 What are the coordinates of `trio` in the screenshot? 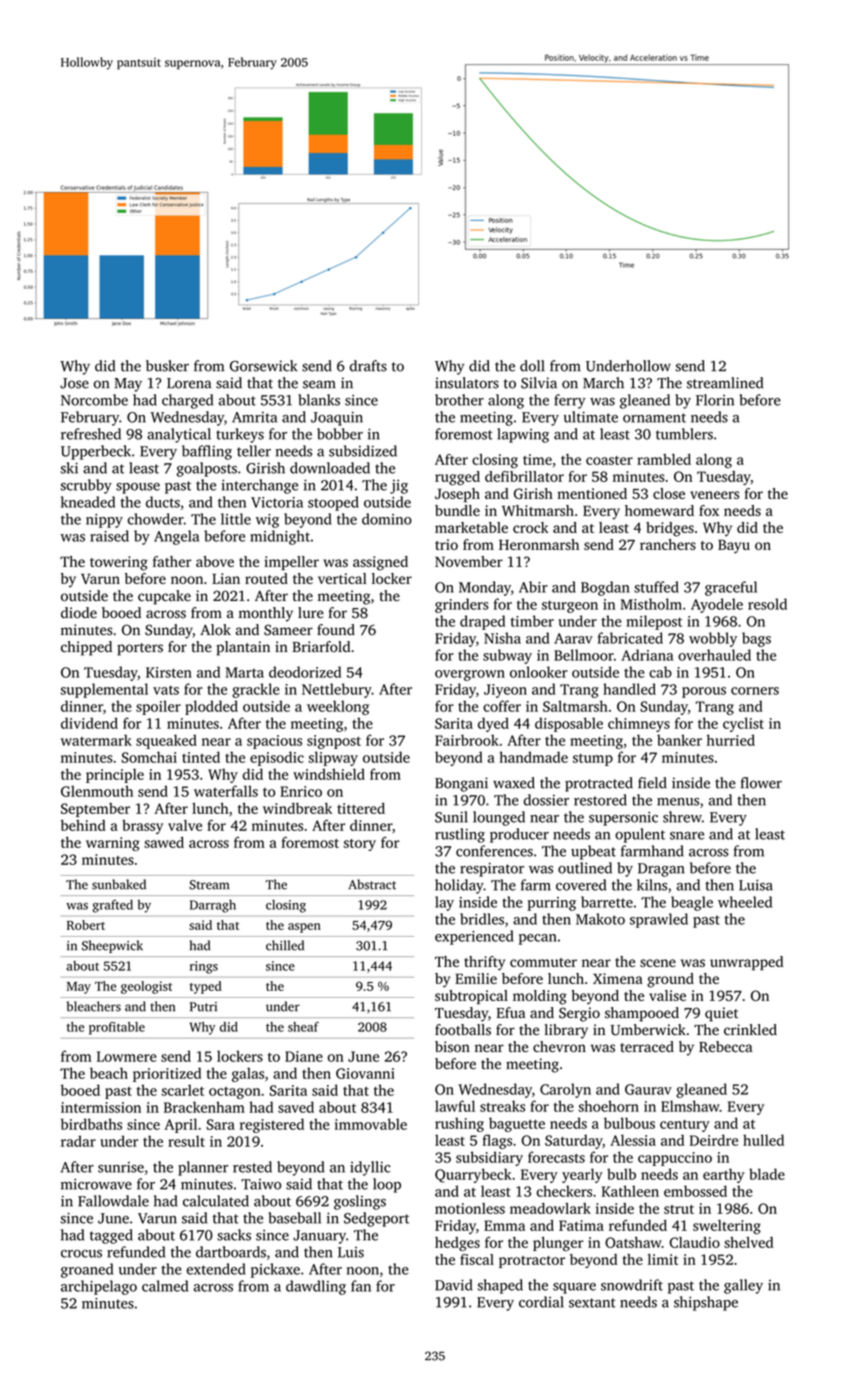 It's located at (446, 544).
